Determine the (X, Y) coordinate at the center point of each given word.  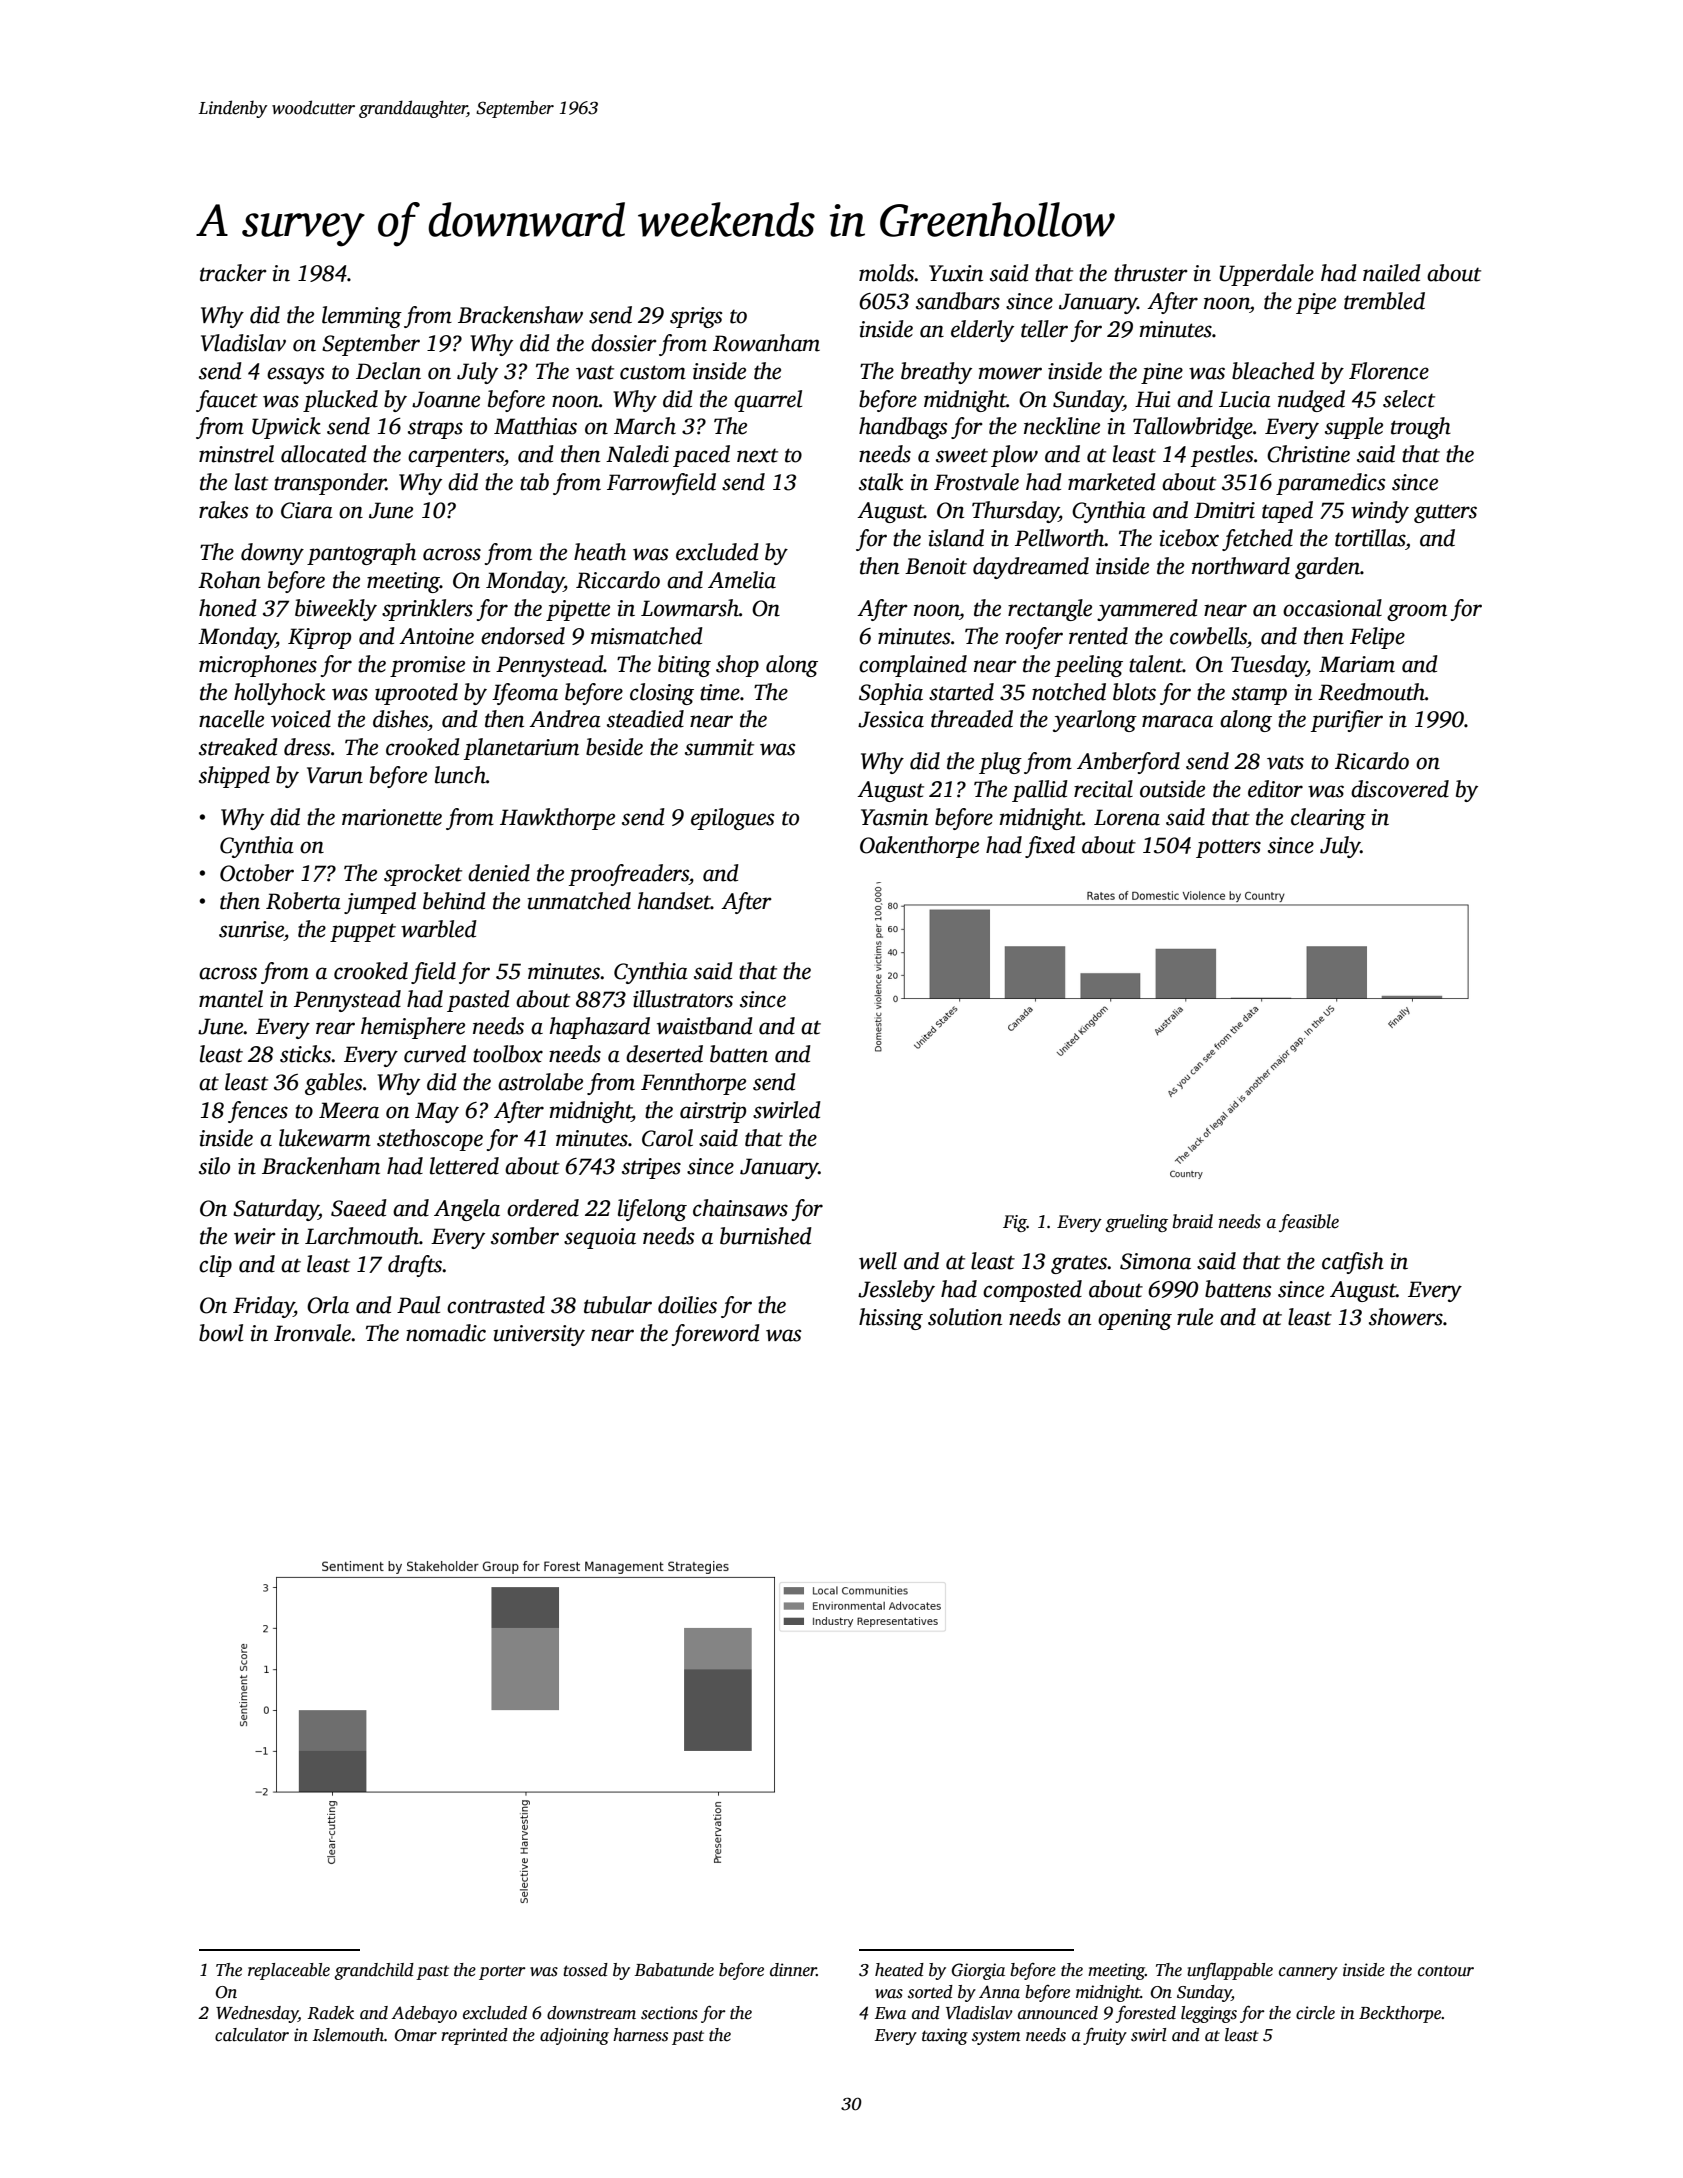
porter (502, 1972)
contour (1446, 1971)
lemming (362, 317)
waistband (705, 1026)
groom (1417, 612)
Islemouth (348, 2035)
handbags (903, 428)
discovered (1400, 789)
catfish (1353, 1263)
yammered (1147, 610)
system (996, 2037)
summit (719, 747)
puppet (363, 932)
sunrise (251, 929)
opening (1135, 1319)
